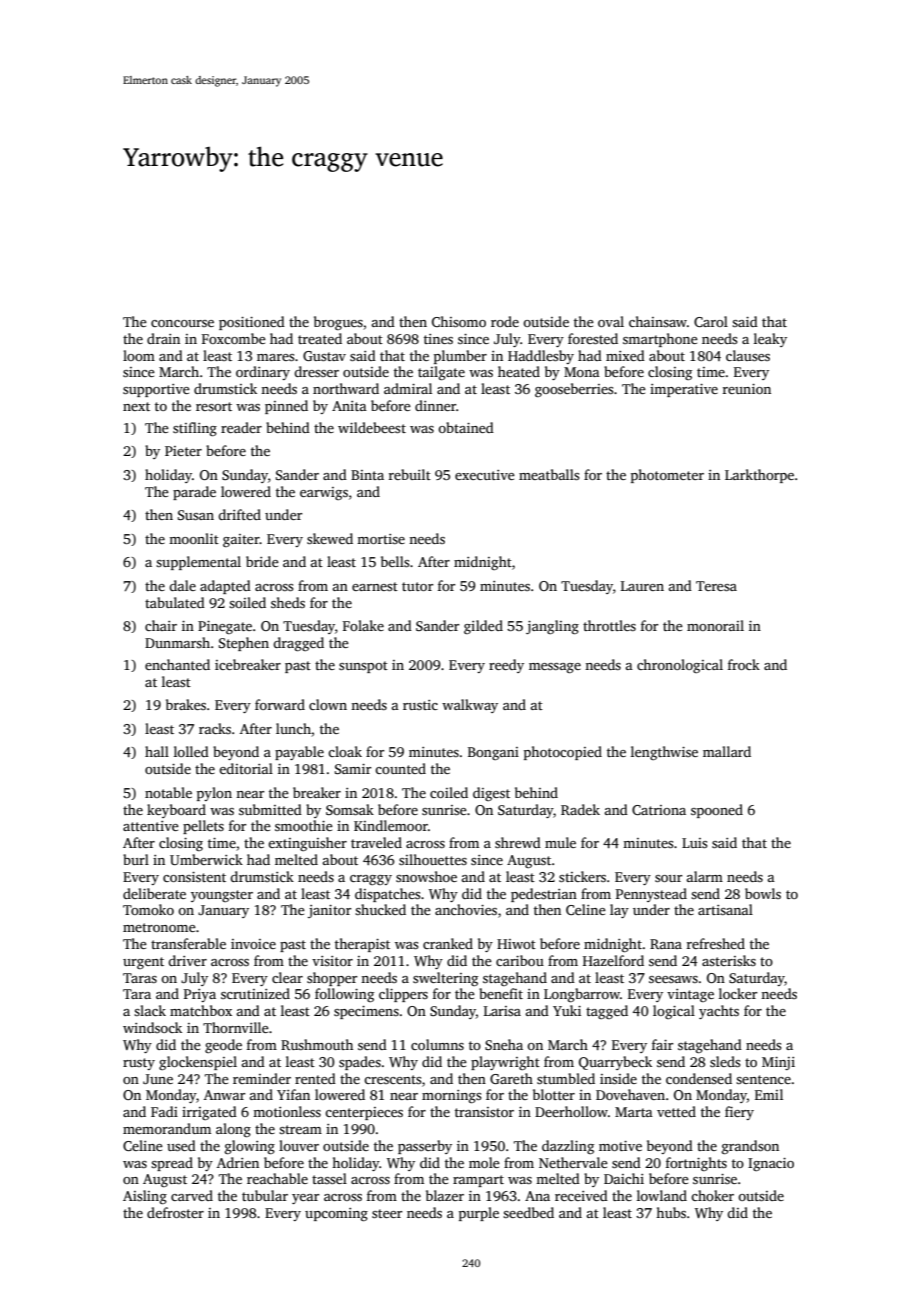  Describe the element at coordinates (328, 704) in the screenshot. I see `clown` at that location.
